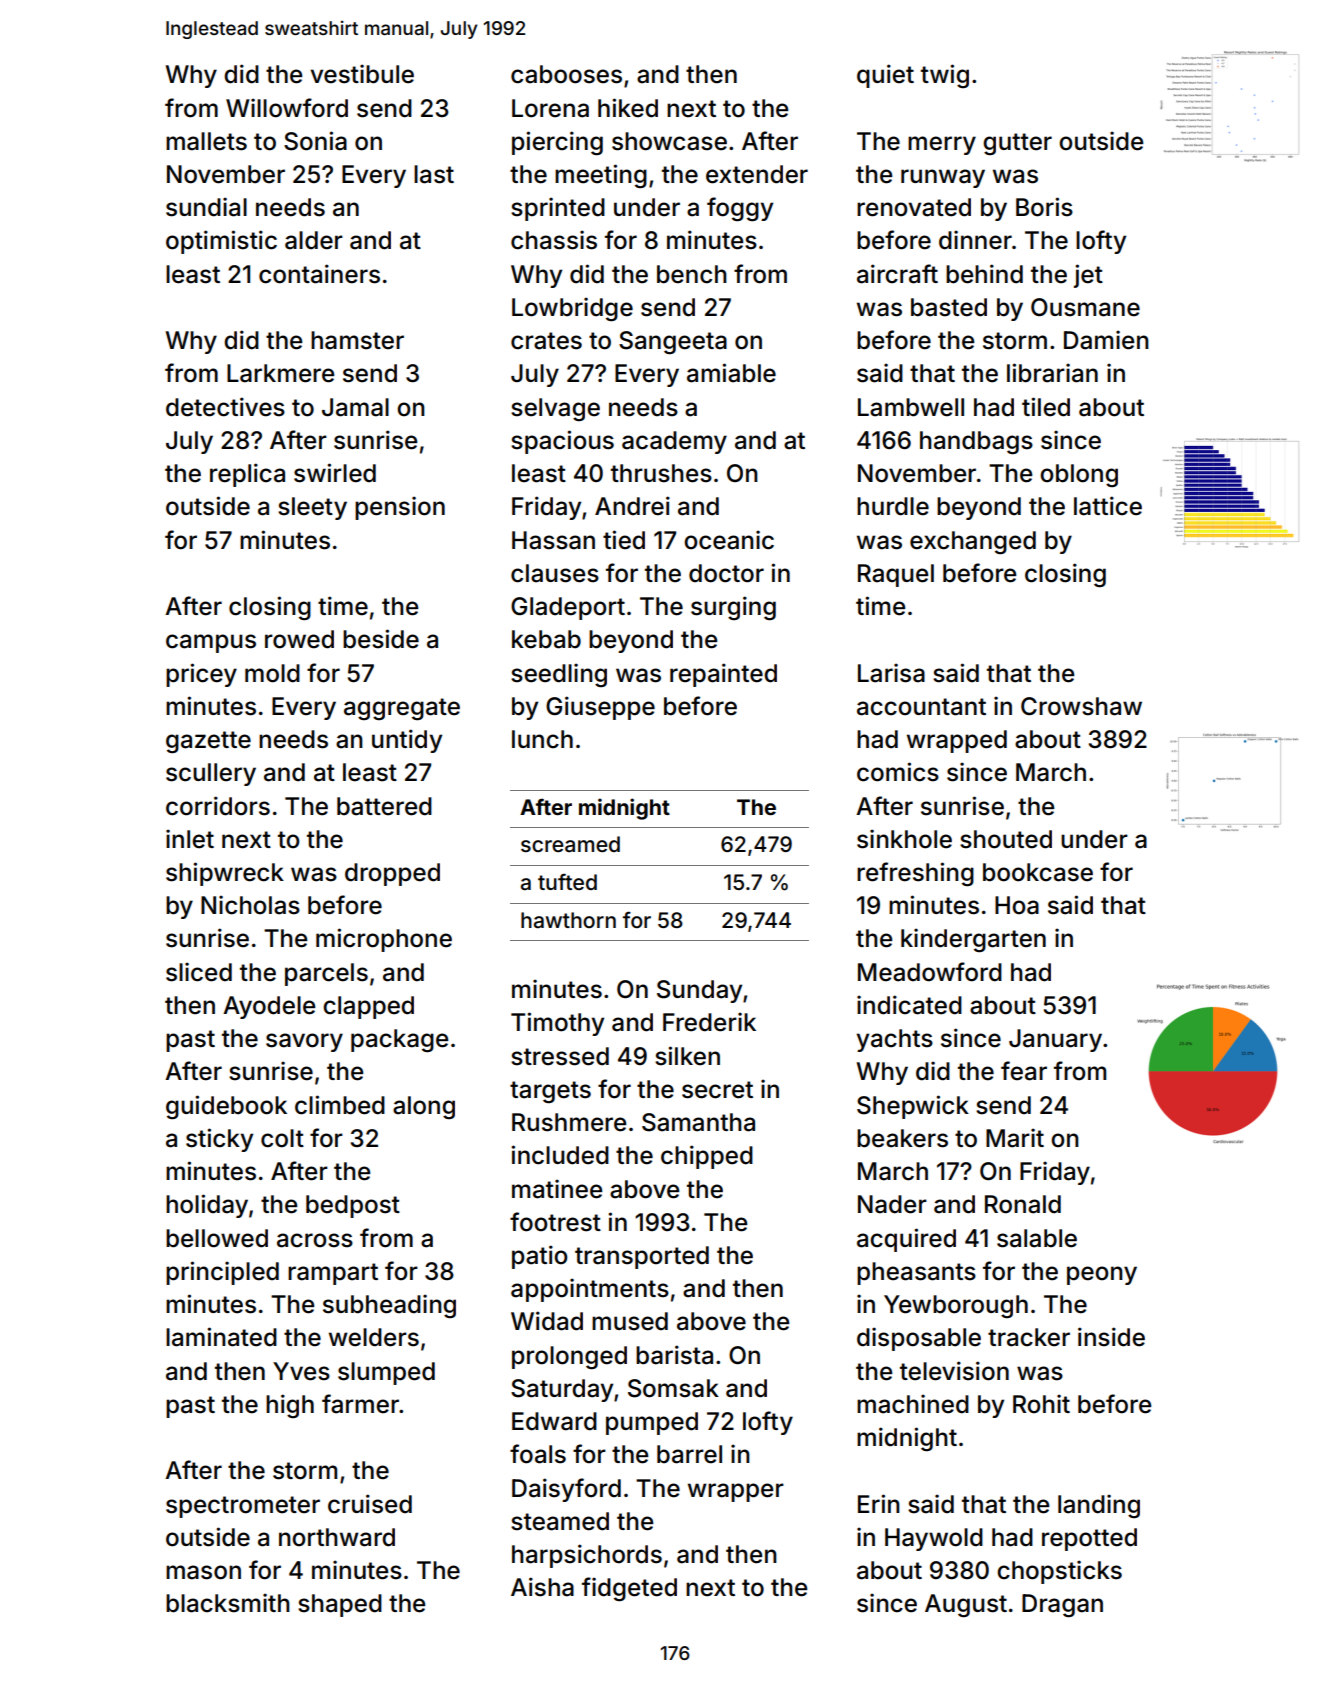 The image size is (1320, 1708). What do you see at coordinates (687, 1056) in the screenshot?
I see `silken` at bounding box center [687, 1056].
